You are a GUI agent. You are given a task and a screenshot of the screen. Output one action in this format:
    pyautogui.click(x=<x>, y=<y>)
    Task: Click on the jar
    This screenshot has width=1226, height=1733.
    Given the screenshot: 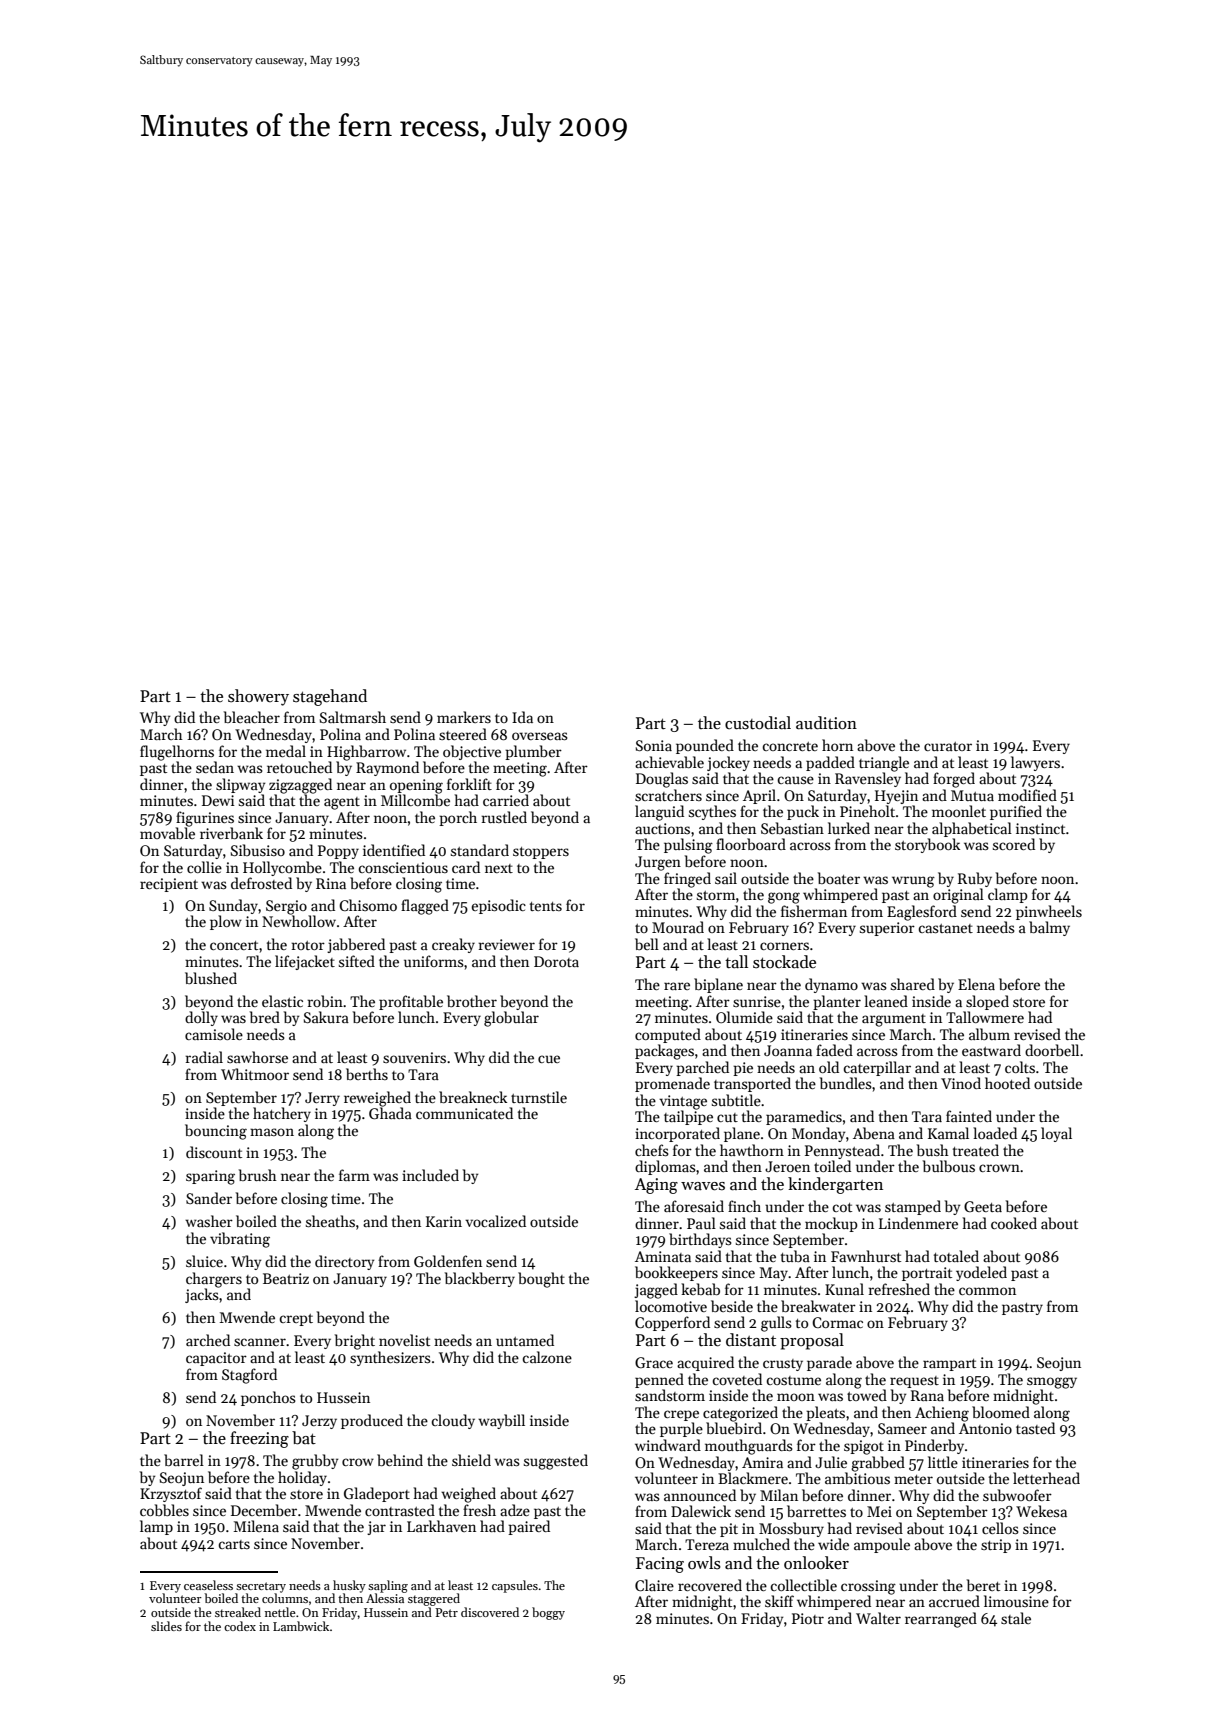 What is the action you would take?
    pyautogui.click(x=376, y=1528)
